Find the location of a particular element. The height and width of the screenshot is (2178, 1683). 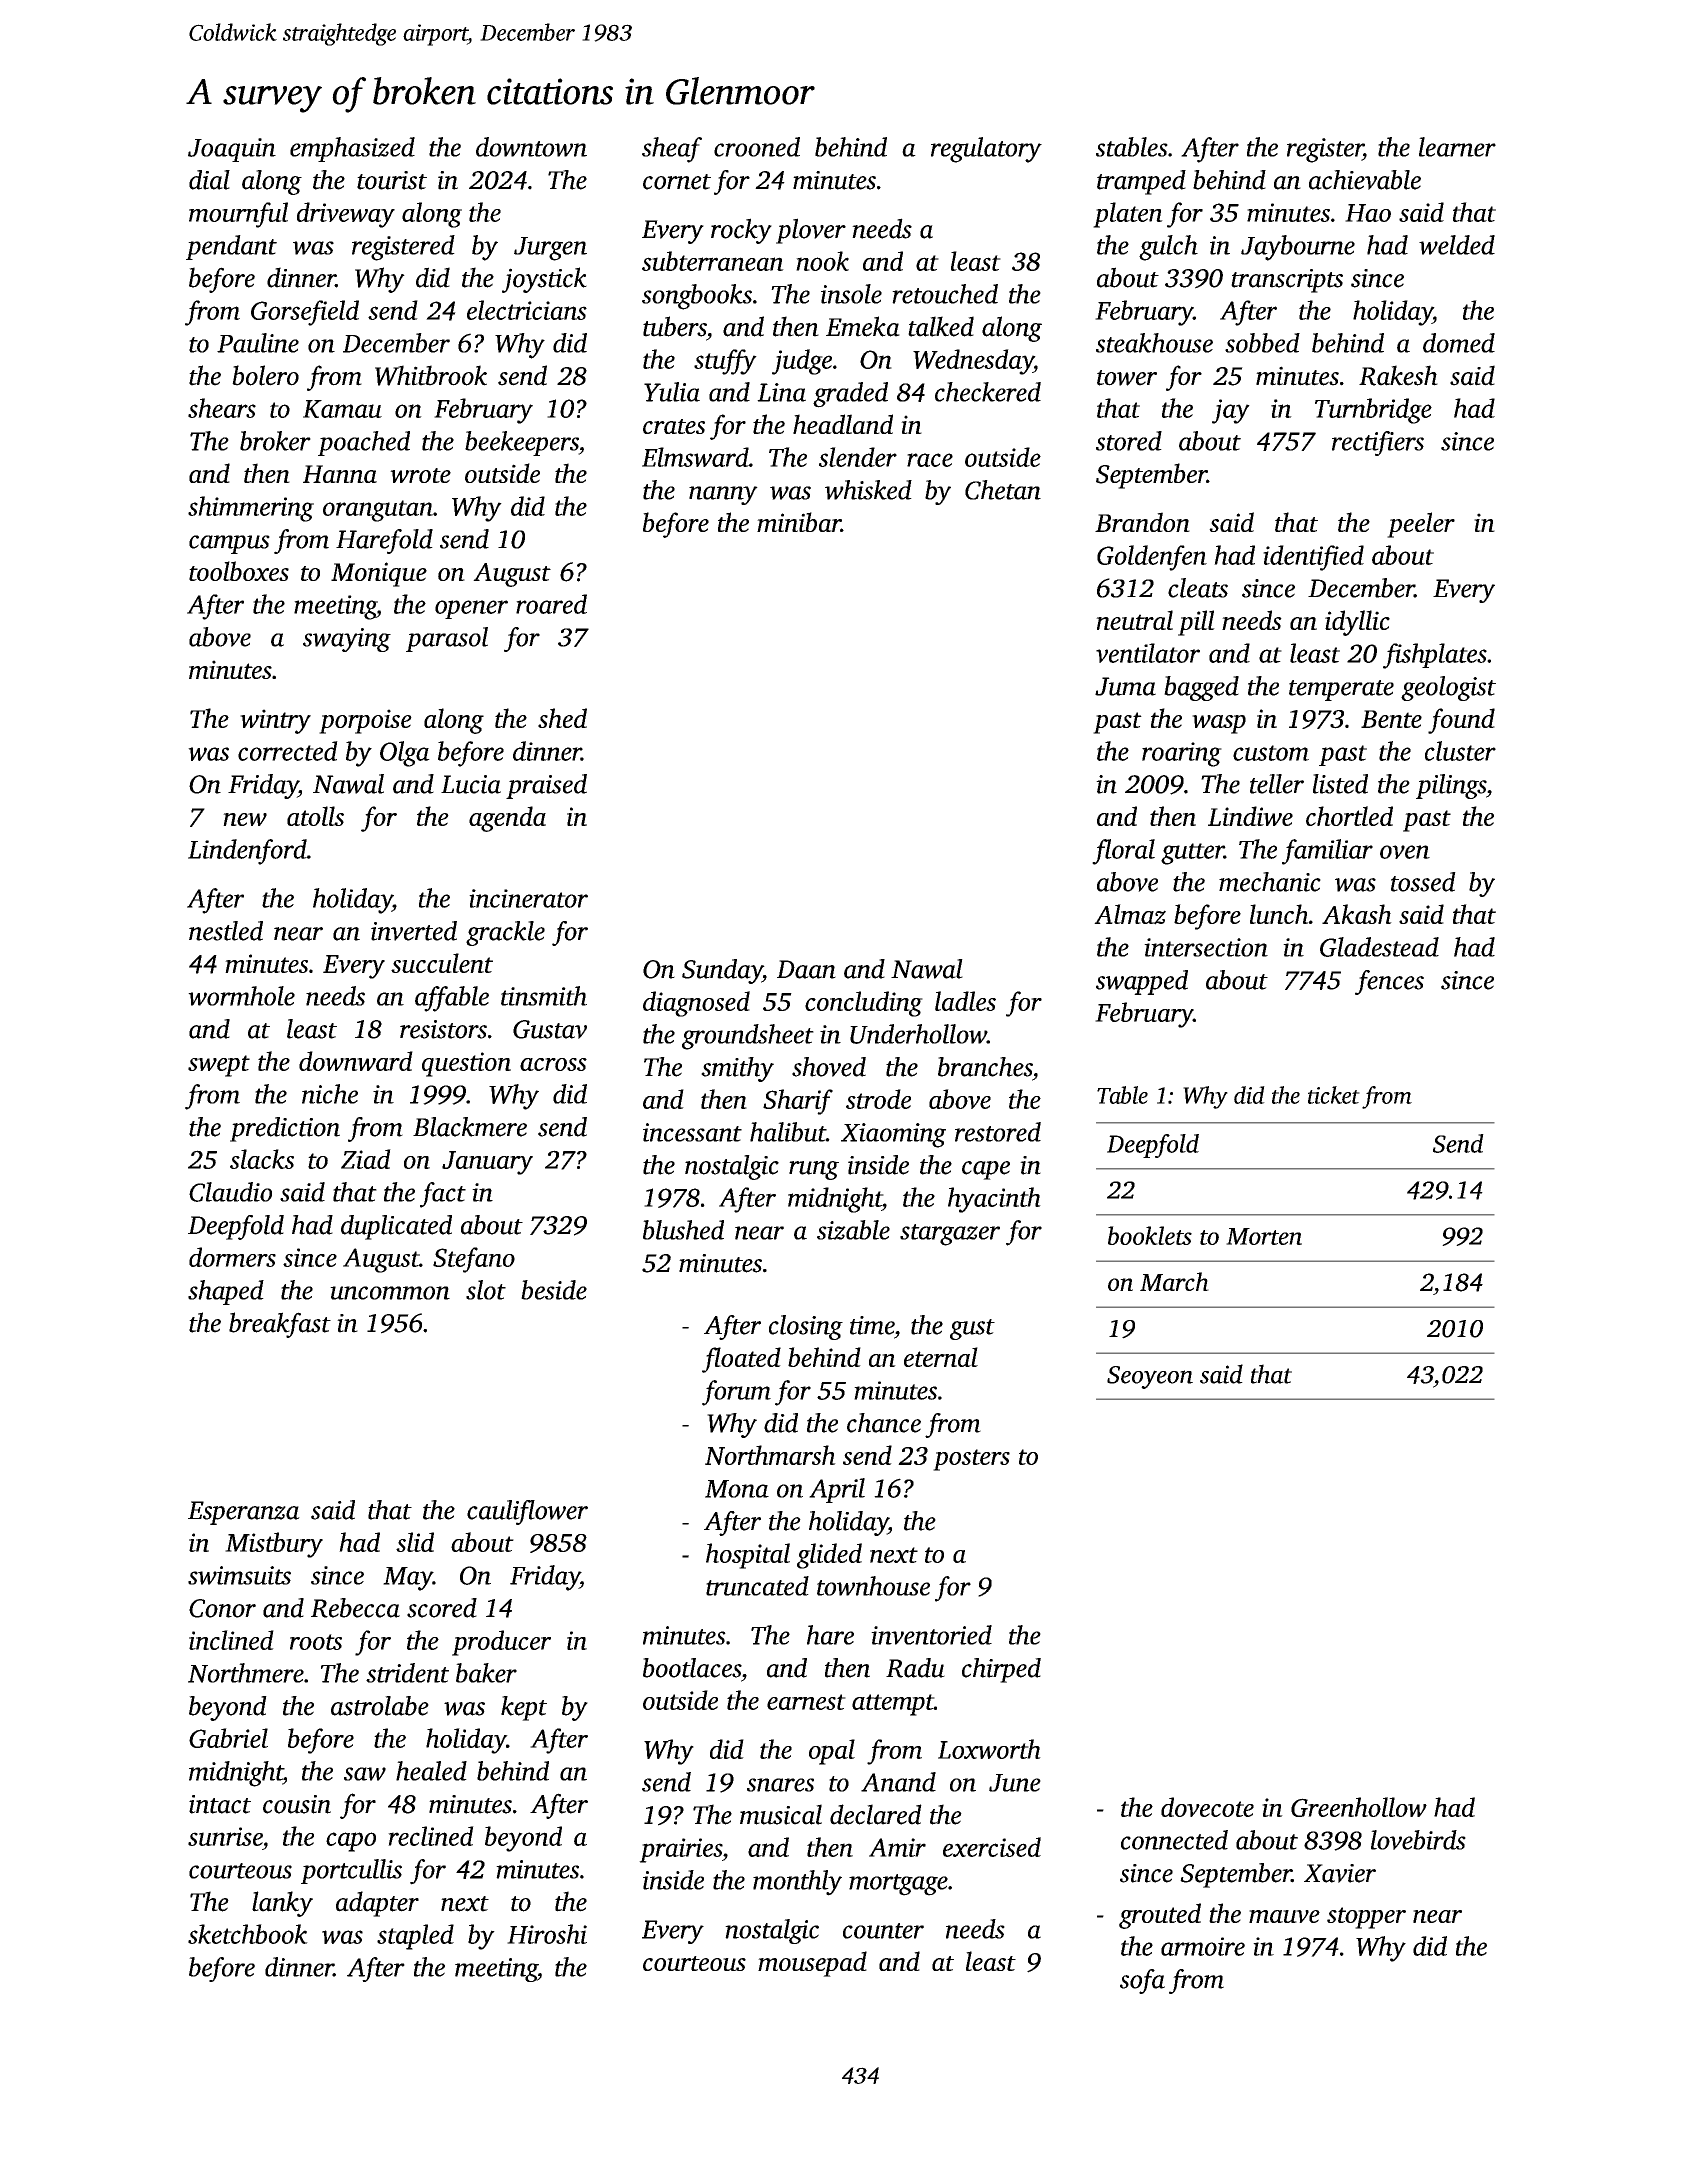

sunrise is located at coordinates (225, 1836).
